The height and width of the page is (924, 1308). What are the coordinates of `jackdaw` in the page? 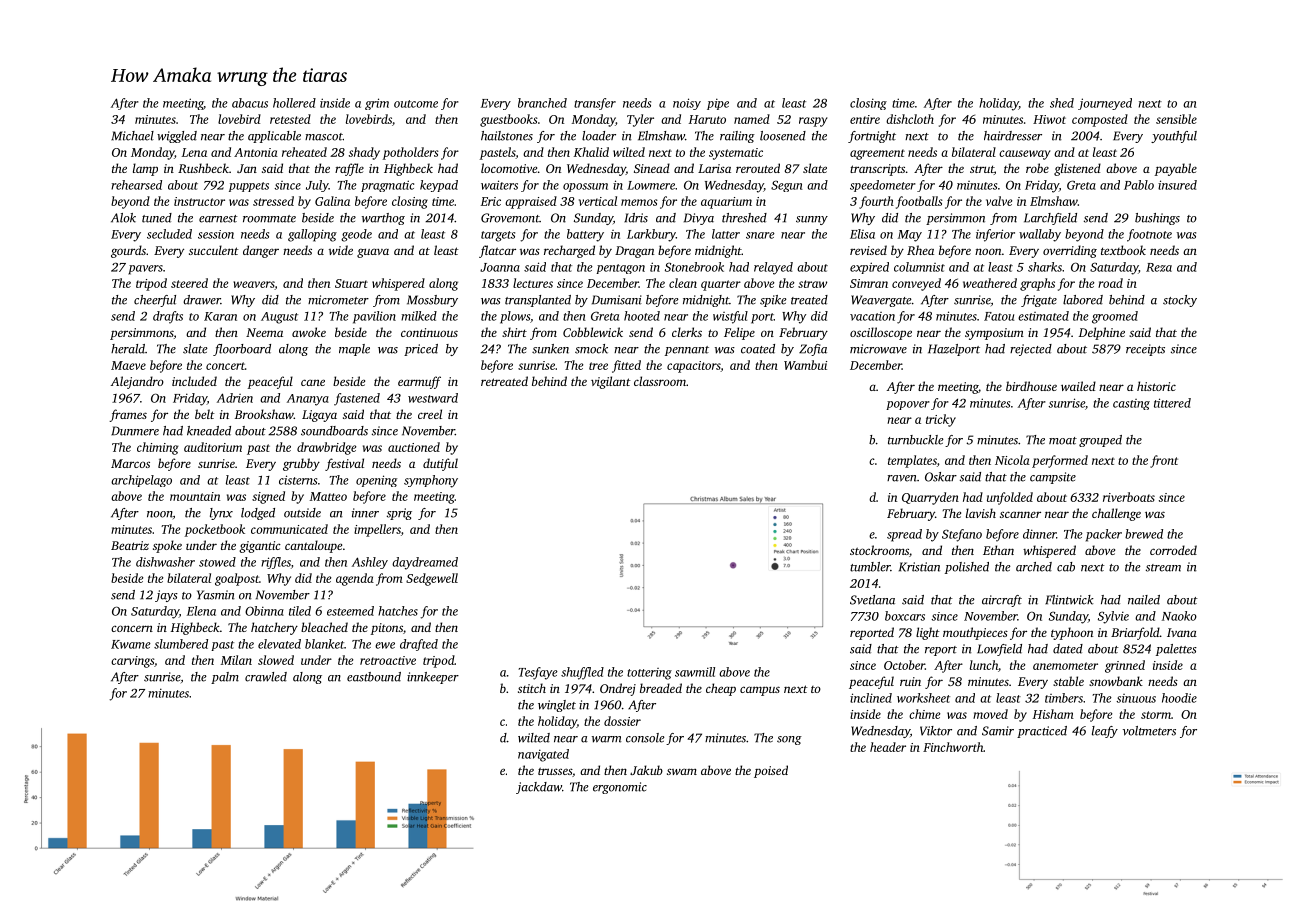 It's located at (539, 788).
